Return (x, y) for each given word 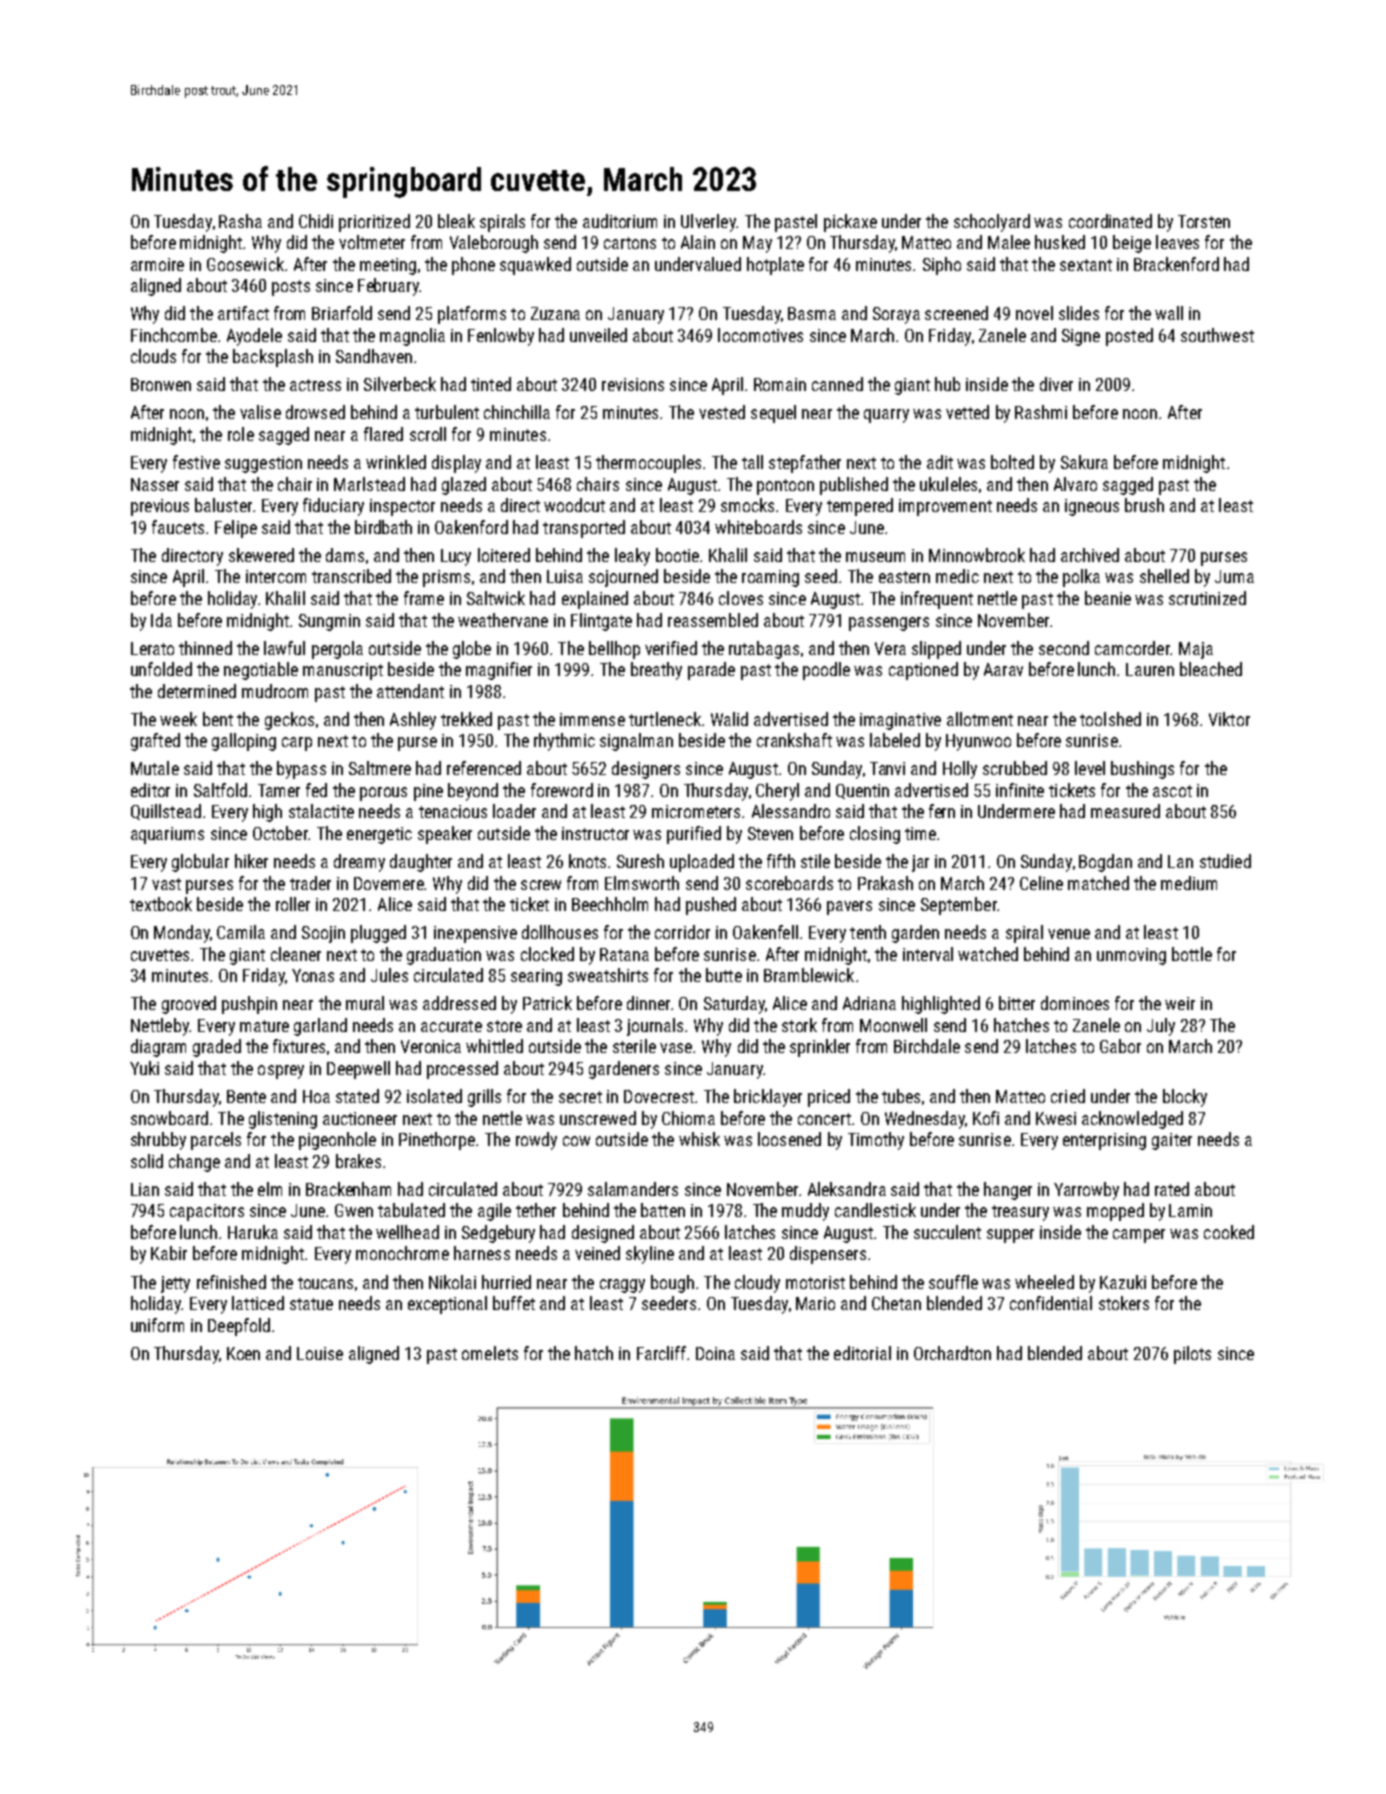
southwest (1217, 335)
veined (597, 1253)
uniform (157, 1325)
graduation (444, 956)
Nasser (155, 484)
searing (536, 977)
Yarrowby (1086, 1191)
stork (799, 1025)
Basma (812, 313)
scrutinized (1207, 598)
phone (473, 266)
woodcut (574, 505)
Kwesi (1056, 1118)
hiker (251, 861)
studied (1225, 861)
